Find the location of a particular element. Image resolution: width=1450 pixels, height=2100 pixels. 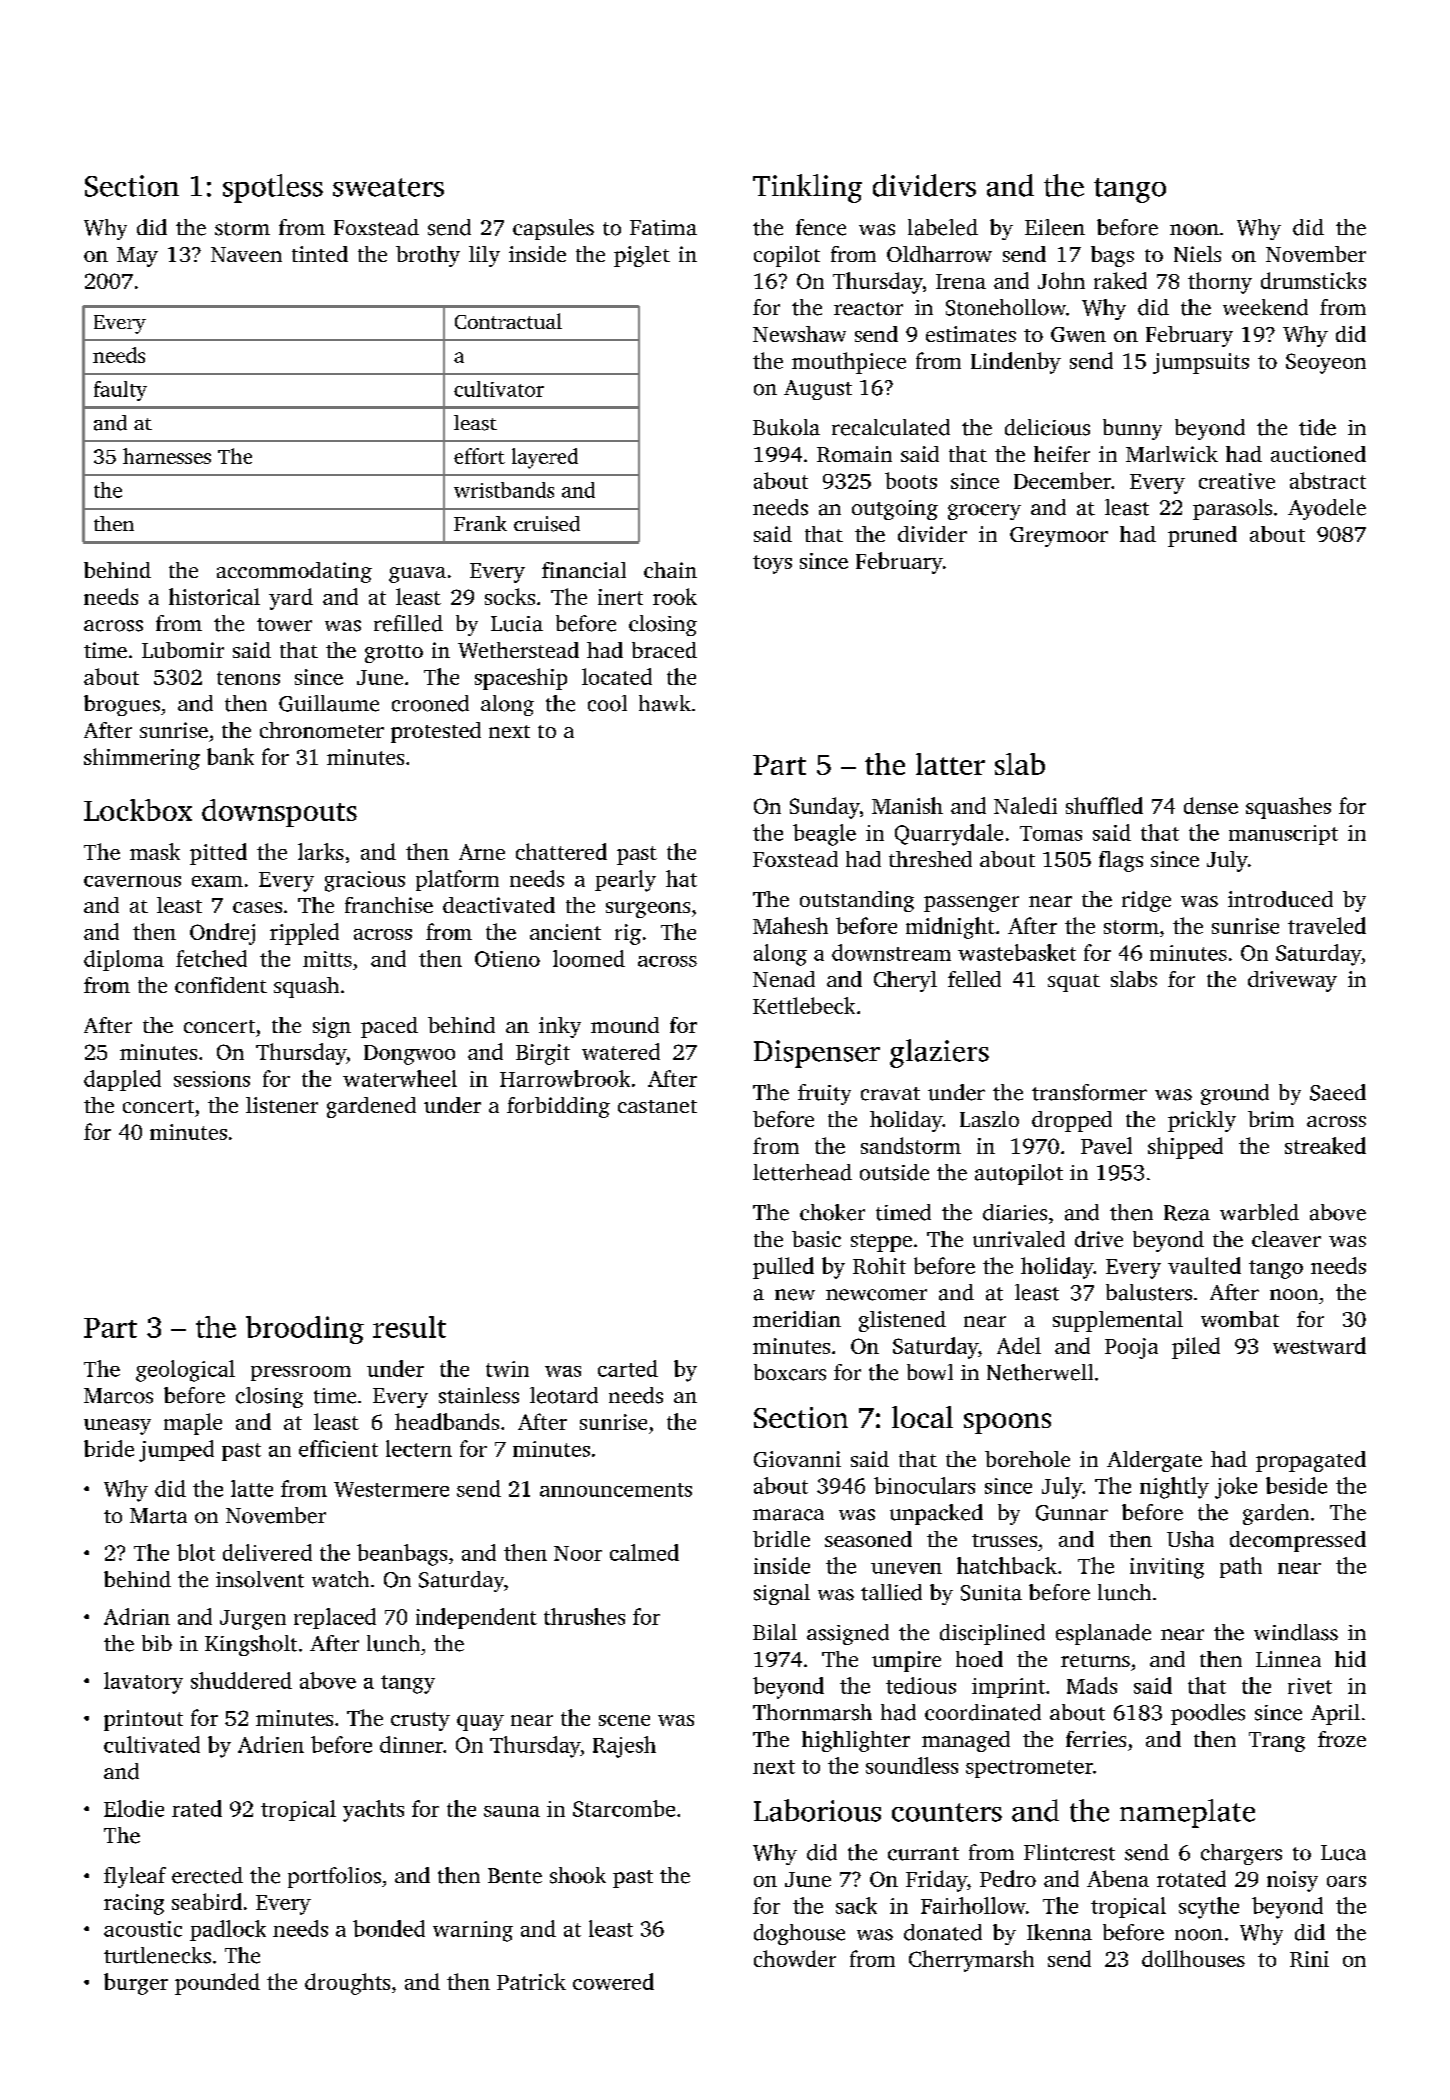

spotless is located at coordinates (273, 188).
